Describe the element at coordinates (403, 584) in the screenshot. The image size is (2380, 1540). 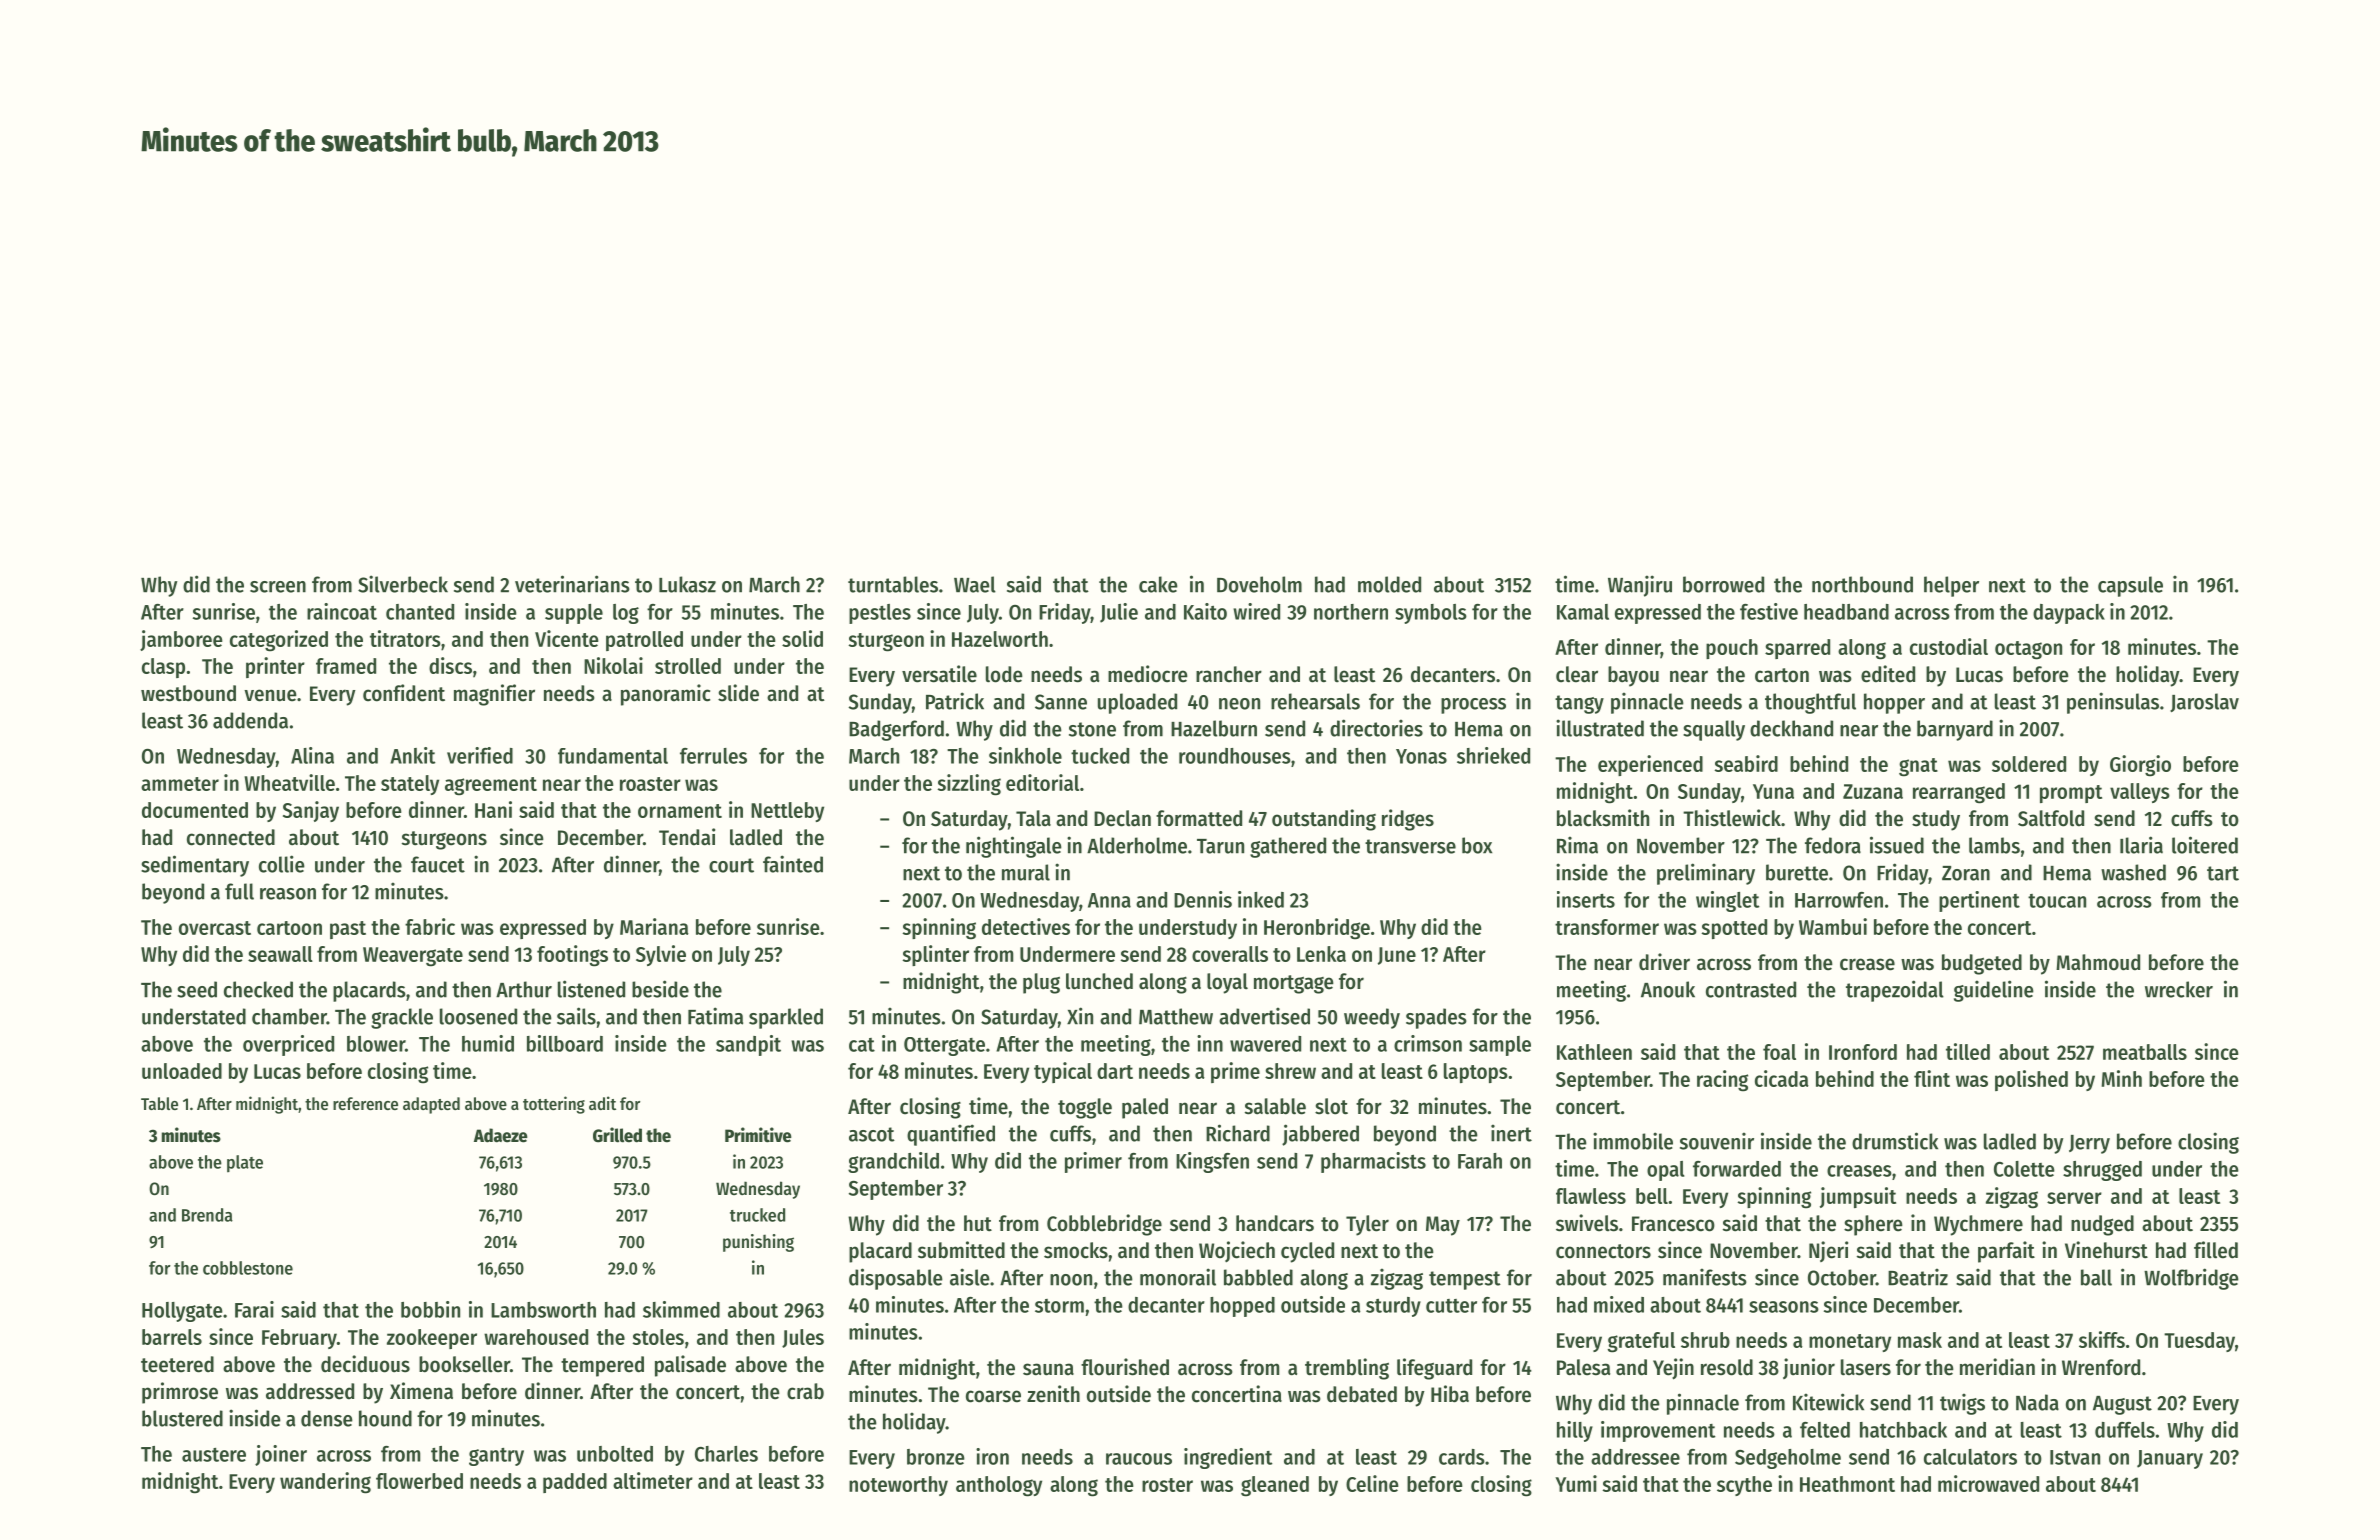
I see `Silverbeck` at that location.
